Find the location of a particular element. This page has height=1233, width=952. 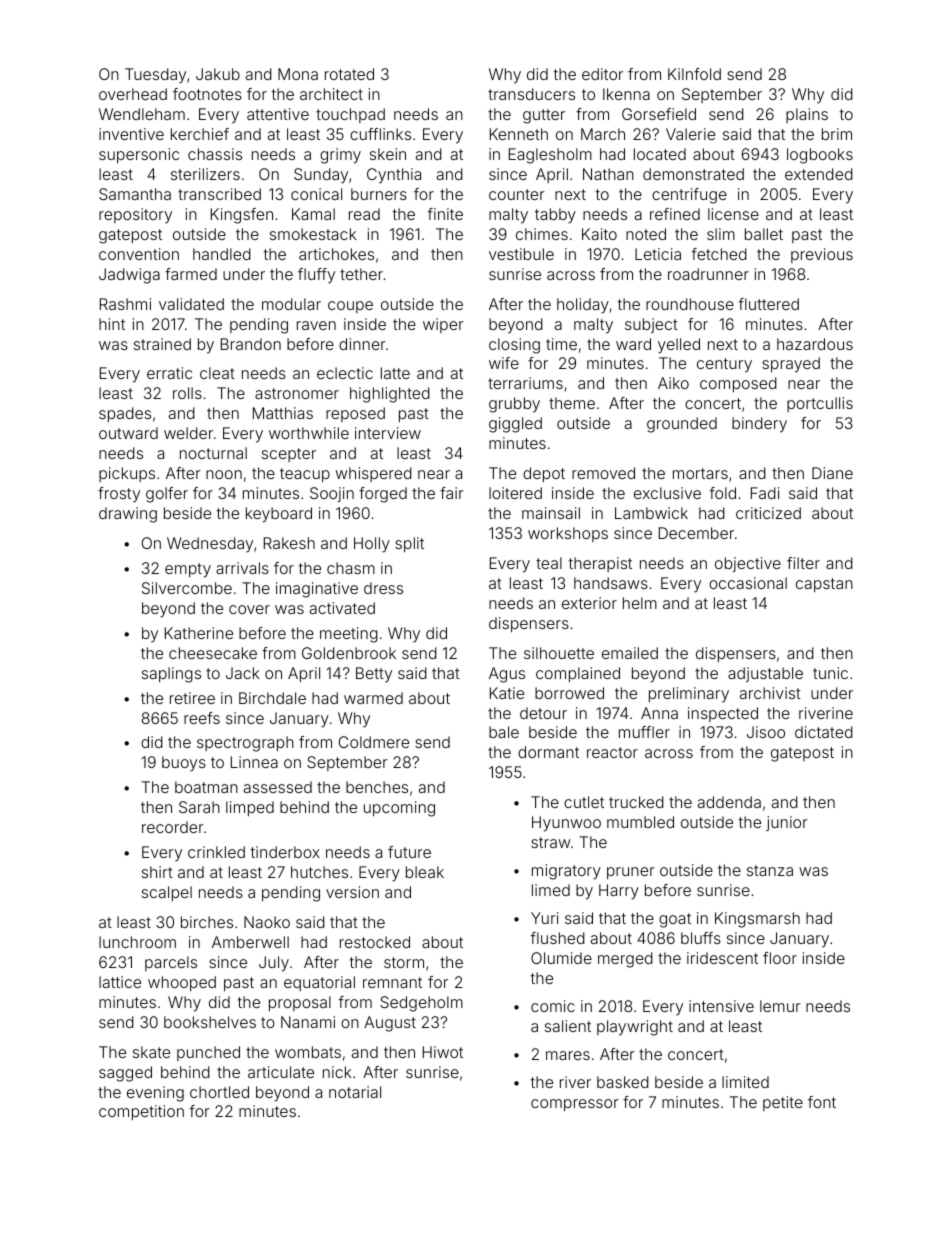

footnotes is located at coordinates (207, 94).
